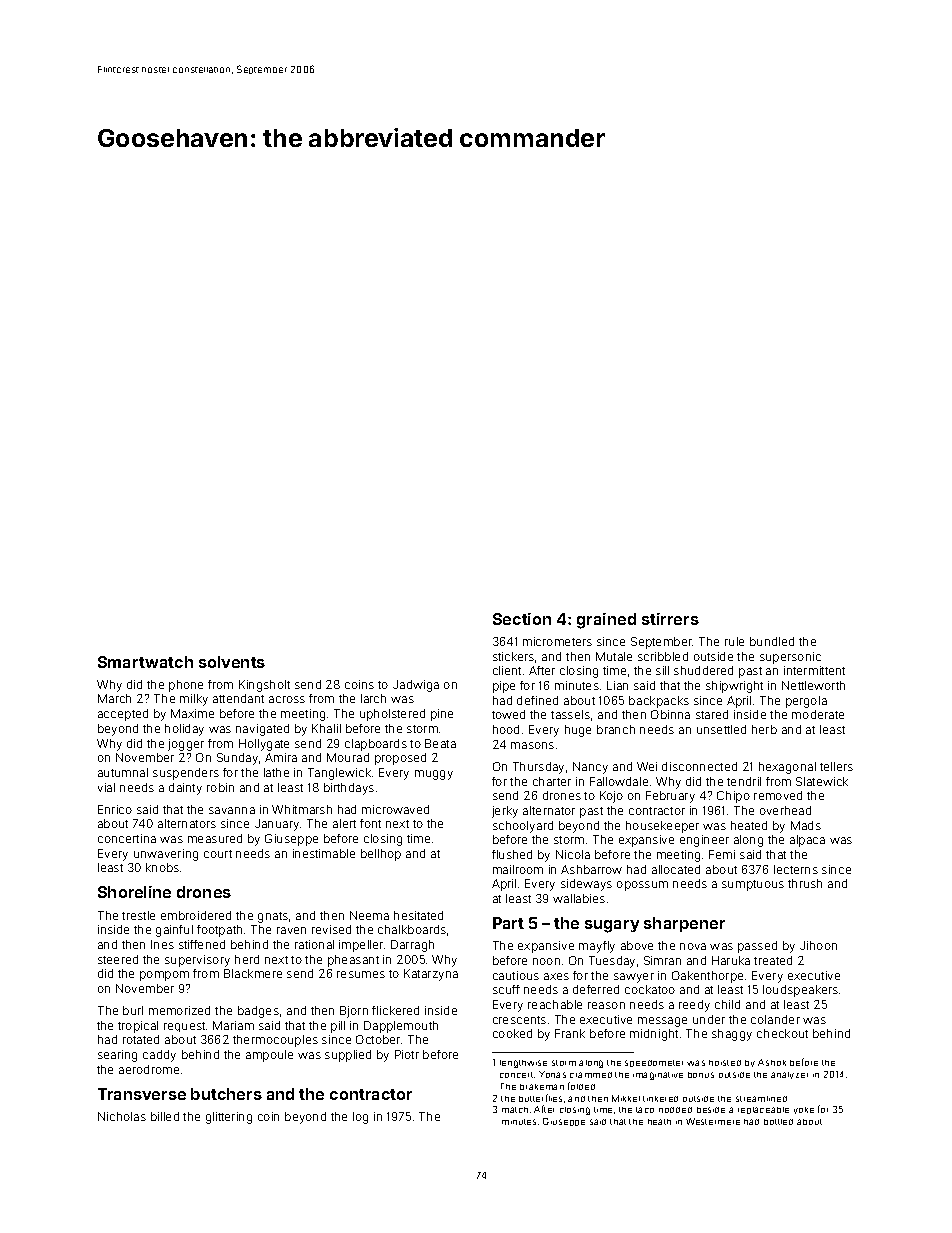 Image resolution: width=952 pixels, height=1233 pixels. I want to click on Nicholas, so click(122, 1116).
